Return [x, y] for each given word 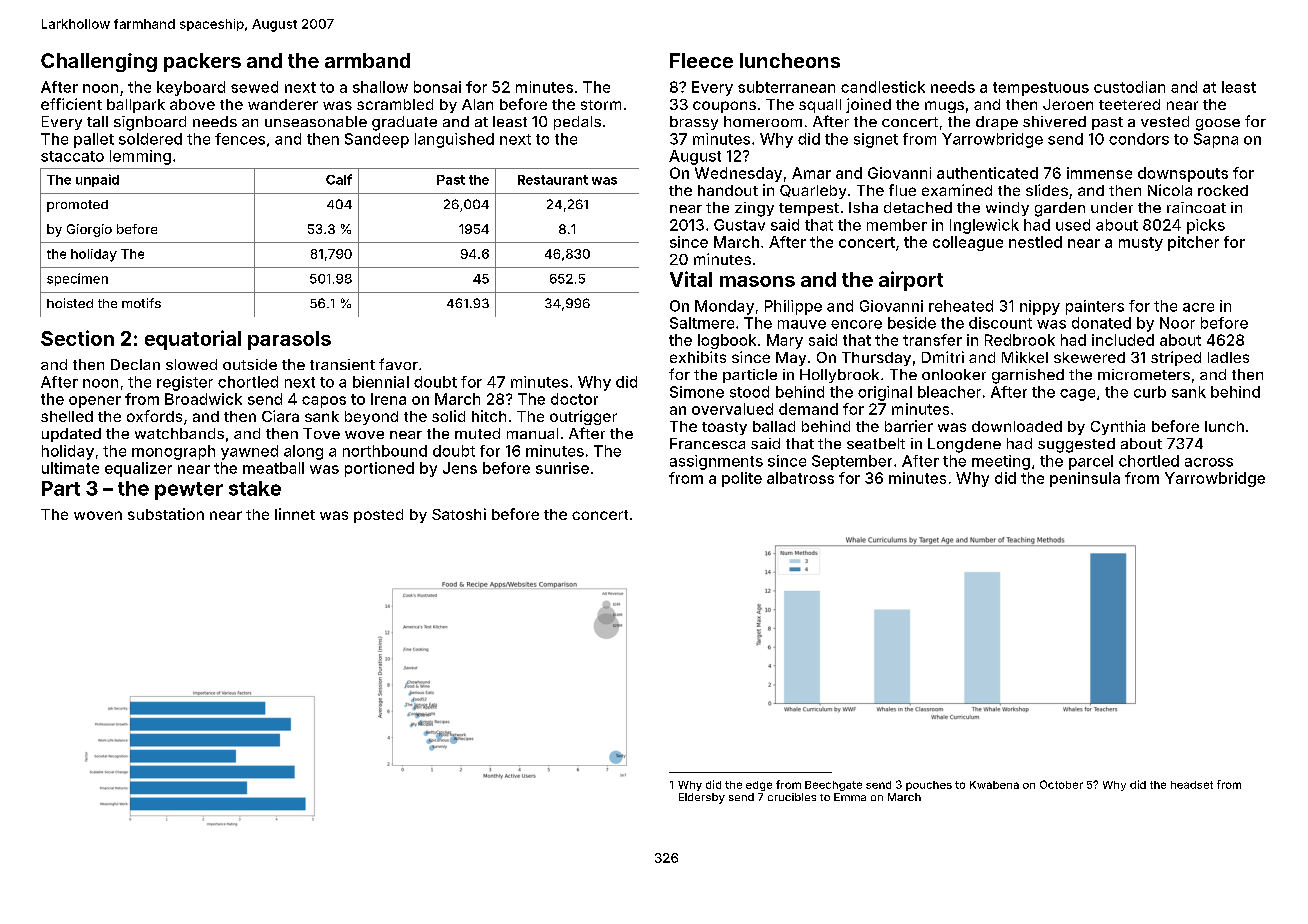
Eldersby [702, 798]
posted [378, 516]
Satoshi [459, 514]
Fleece [701, 60]
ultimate [70, 468]
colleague [968, 243]
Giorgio [89, 230]
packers [202, 62]
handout [728, 190]
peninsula [1085, 479]
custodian [1129, 87]
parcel [1091, 462]
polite [742, 479]
